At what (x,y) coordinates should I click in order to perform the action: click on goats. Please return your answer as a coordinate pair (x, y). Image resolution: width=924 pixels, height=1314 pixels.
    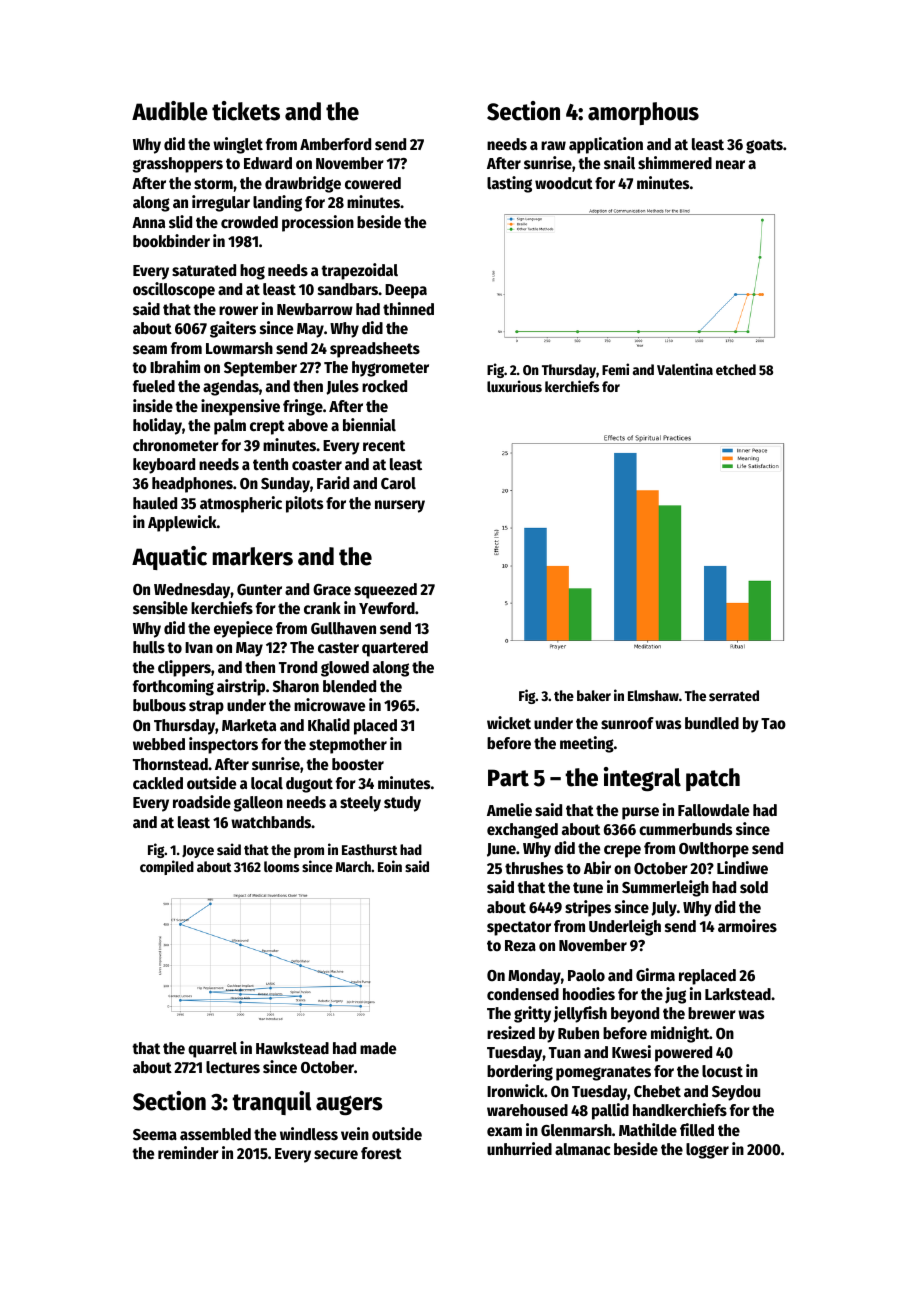
    Looking at the image, I should click on (764, 146).
